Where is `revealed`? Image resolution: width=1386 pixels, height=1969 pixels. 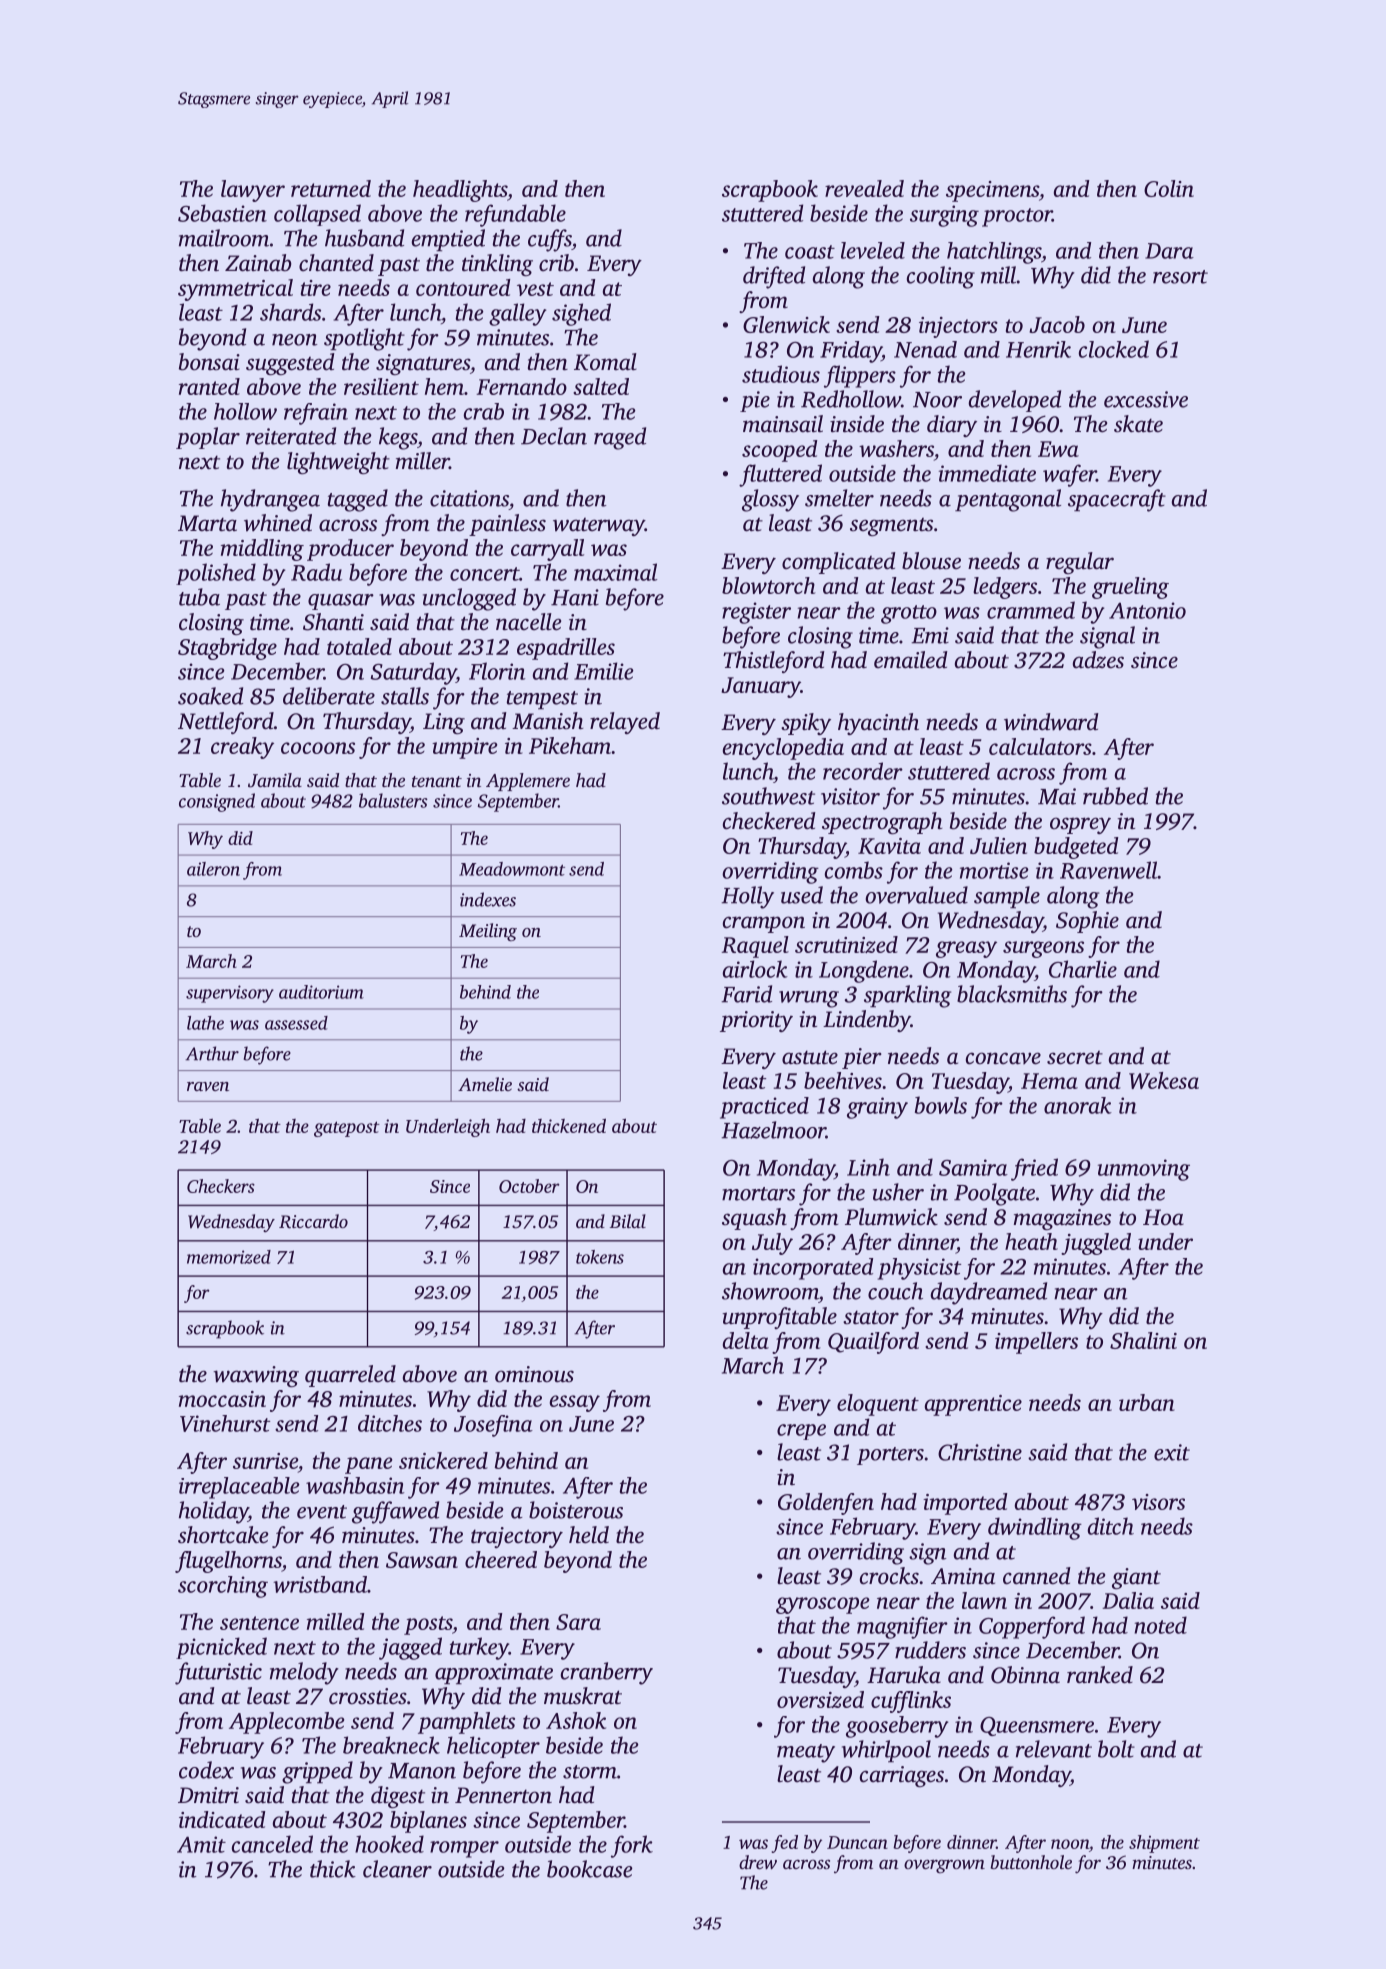 revealed is located at coordinates (864, 188).
